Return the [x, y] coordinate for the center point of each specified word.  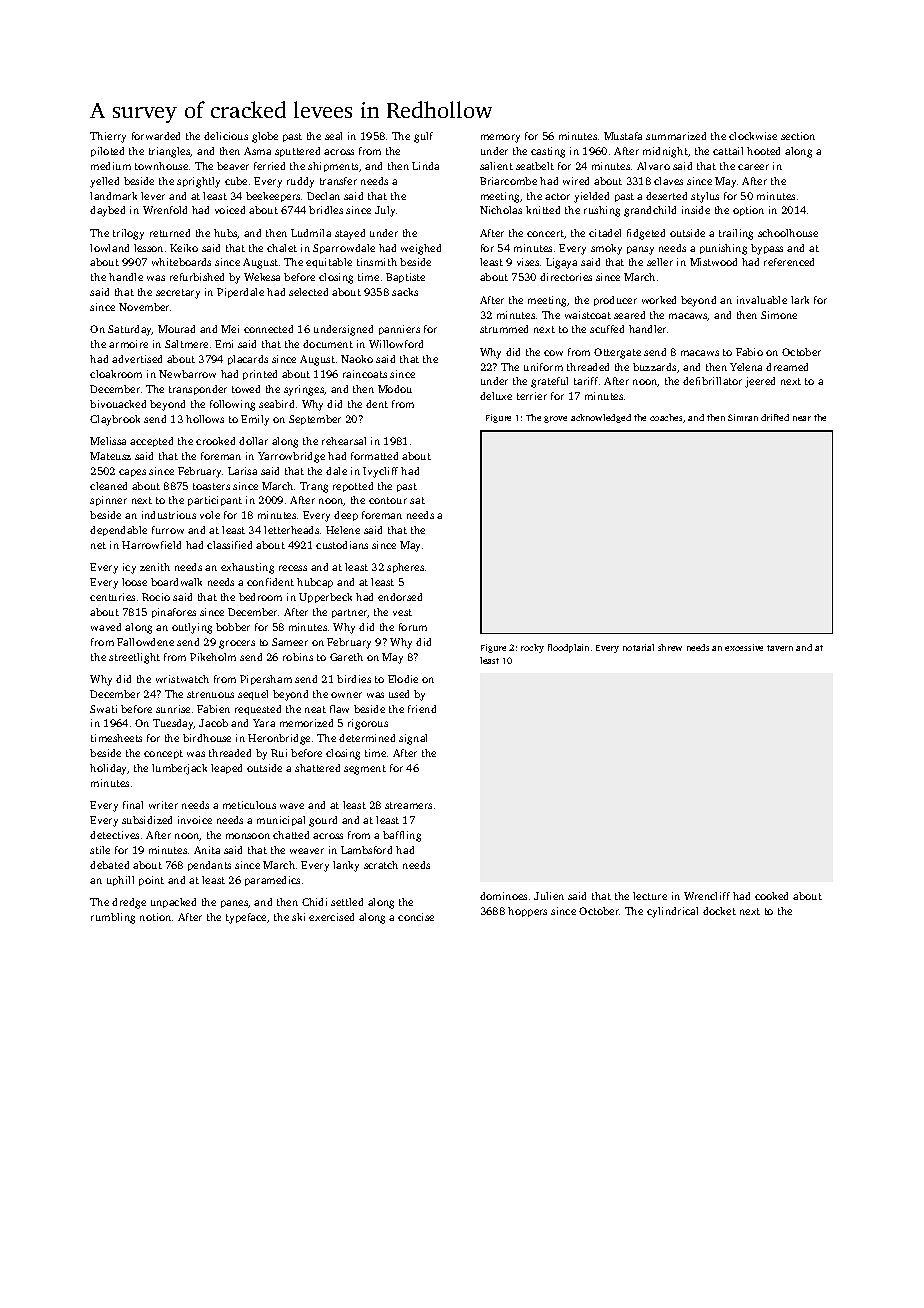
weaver [307, 851]
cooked [771, 896]
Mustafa [623, 136]
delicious [226, 136]
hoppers [527, 912]
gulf [423, 137]
